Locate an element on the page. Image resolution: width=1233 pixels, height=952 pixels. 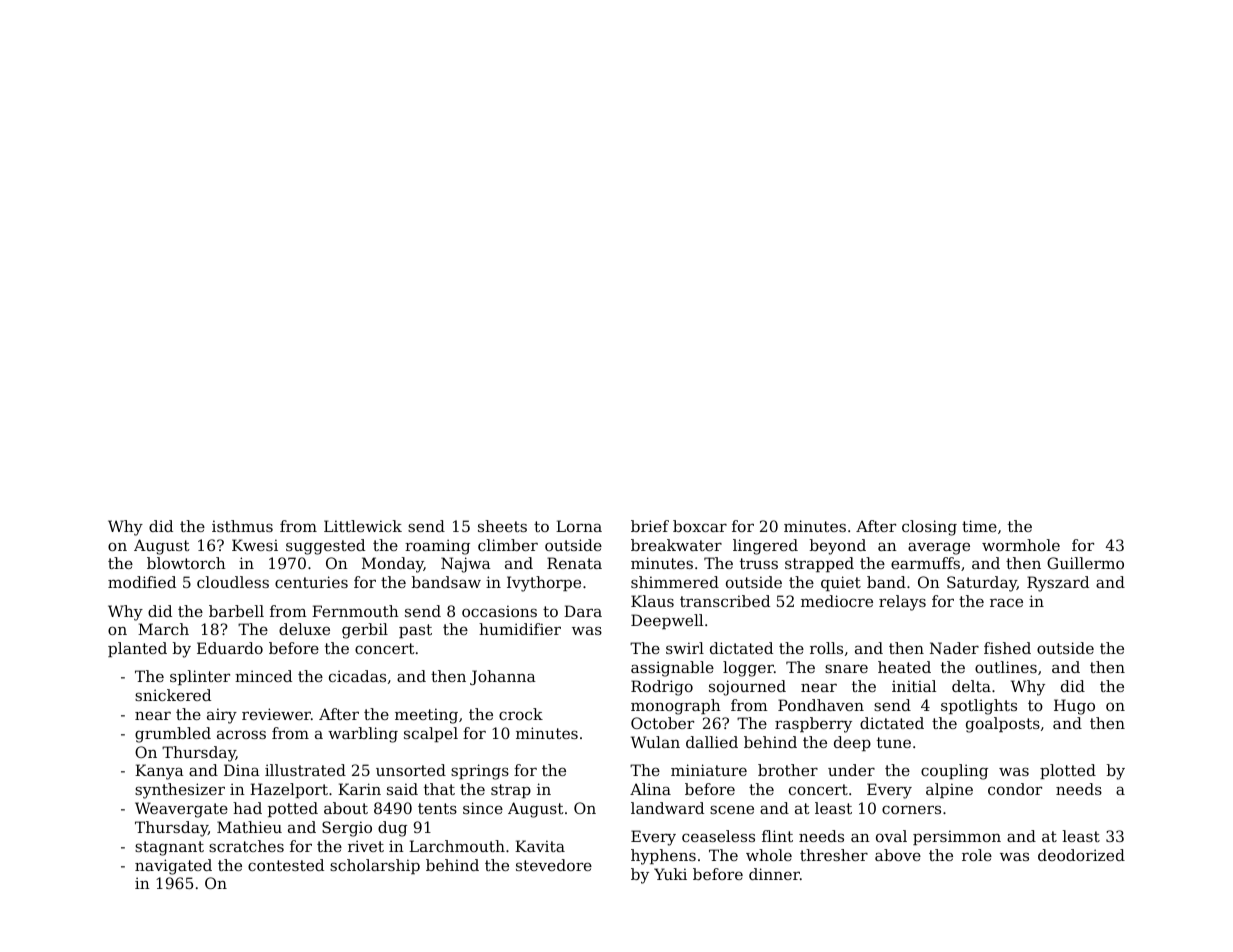
scene is located at coordinates (732, 809).
